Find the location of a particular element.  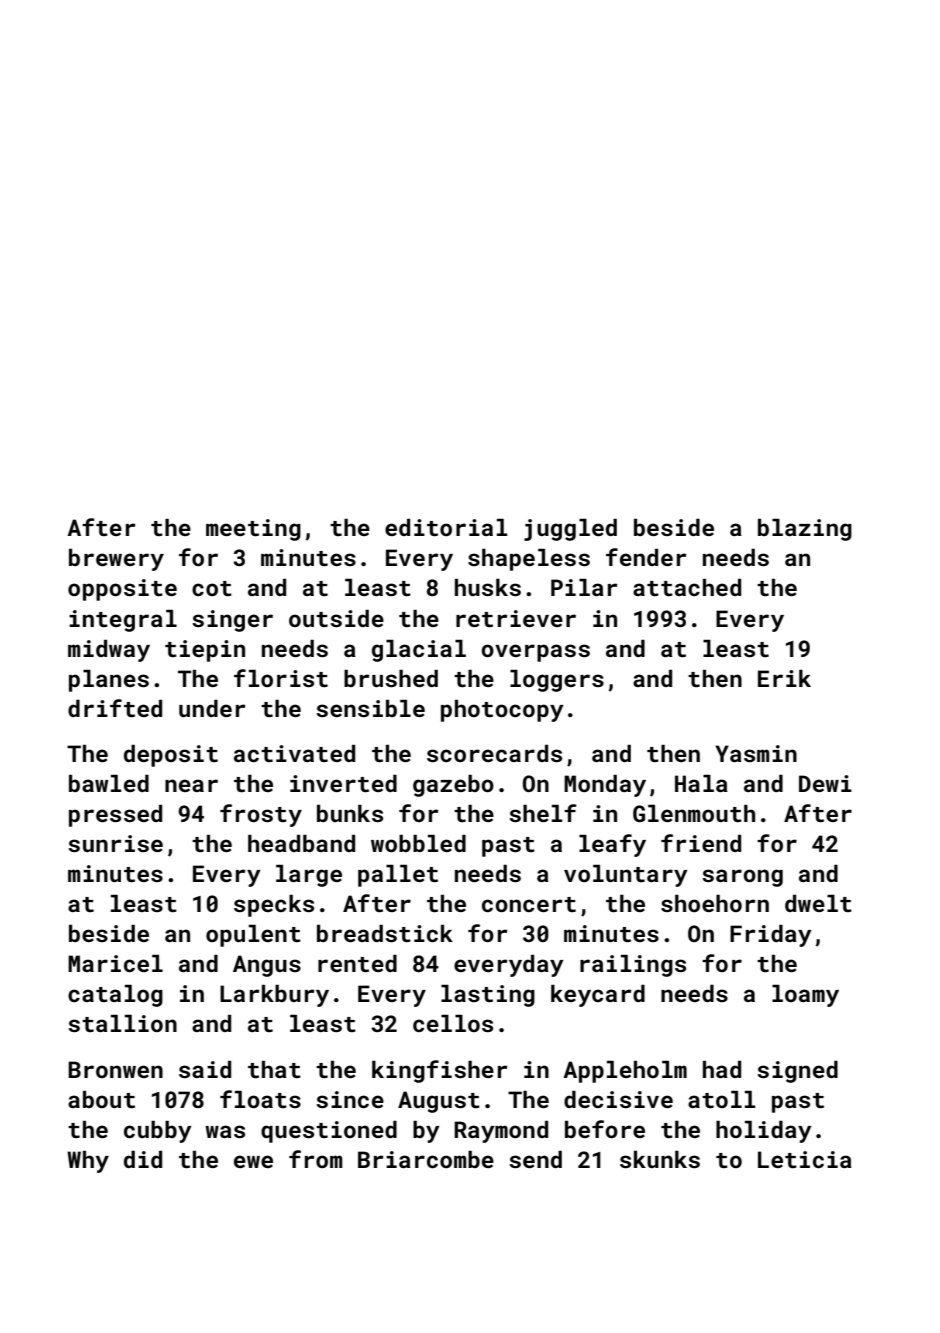

midway is located at coordinates (109, 651).
